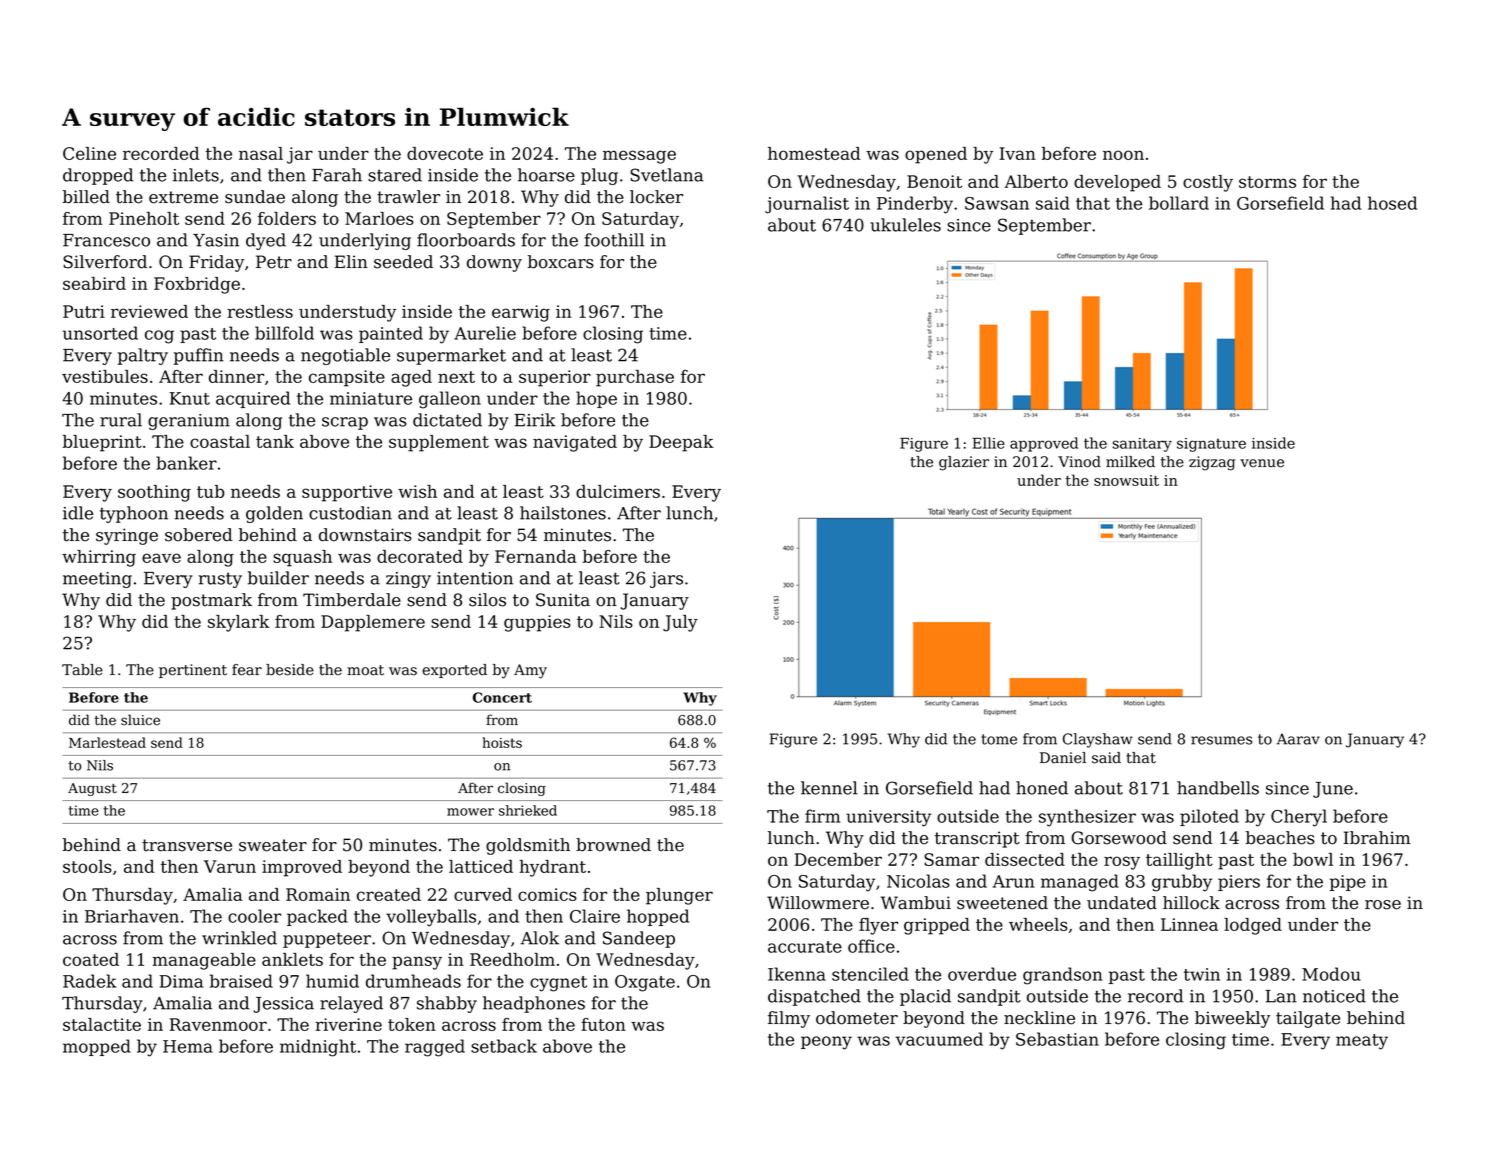  I want to click on Aarav, so click(1298, 739).
